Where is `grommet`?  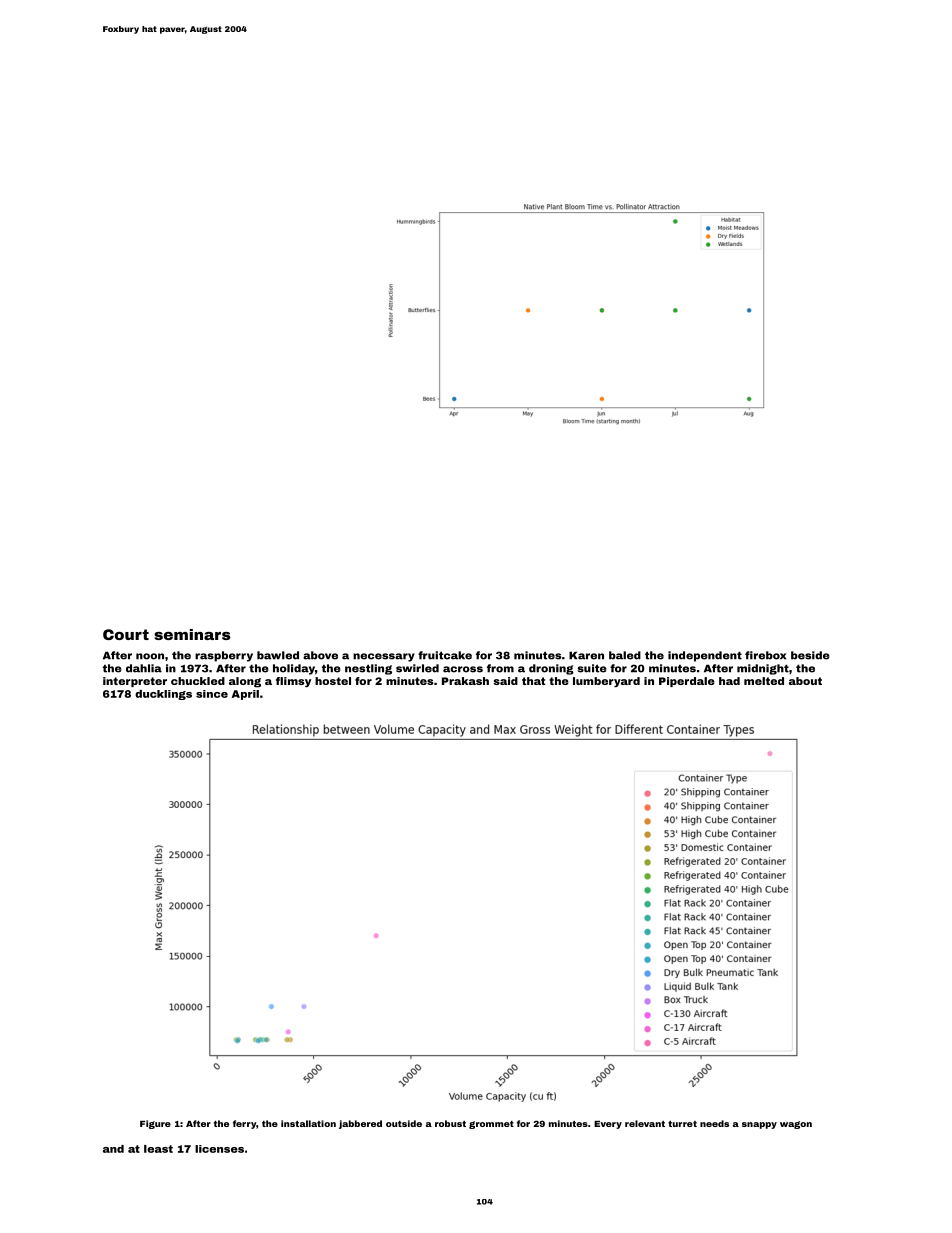 grommet is located at coordinates (491, 1125).
